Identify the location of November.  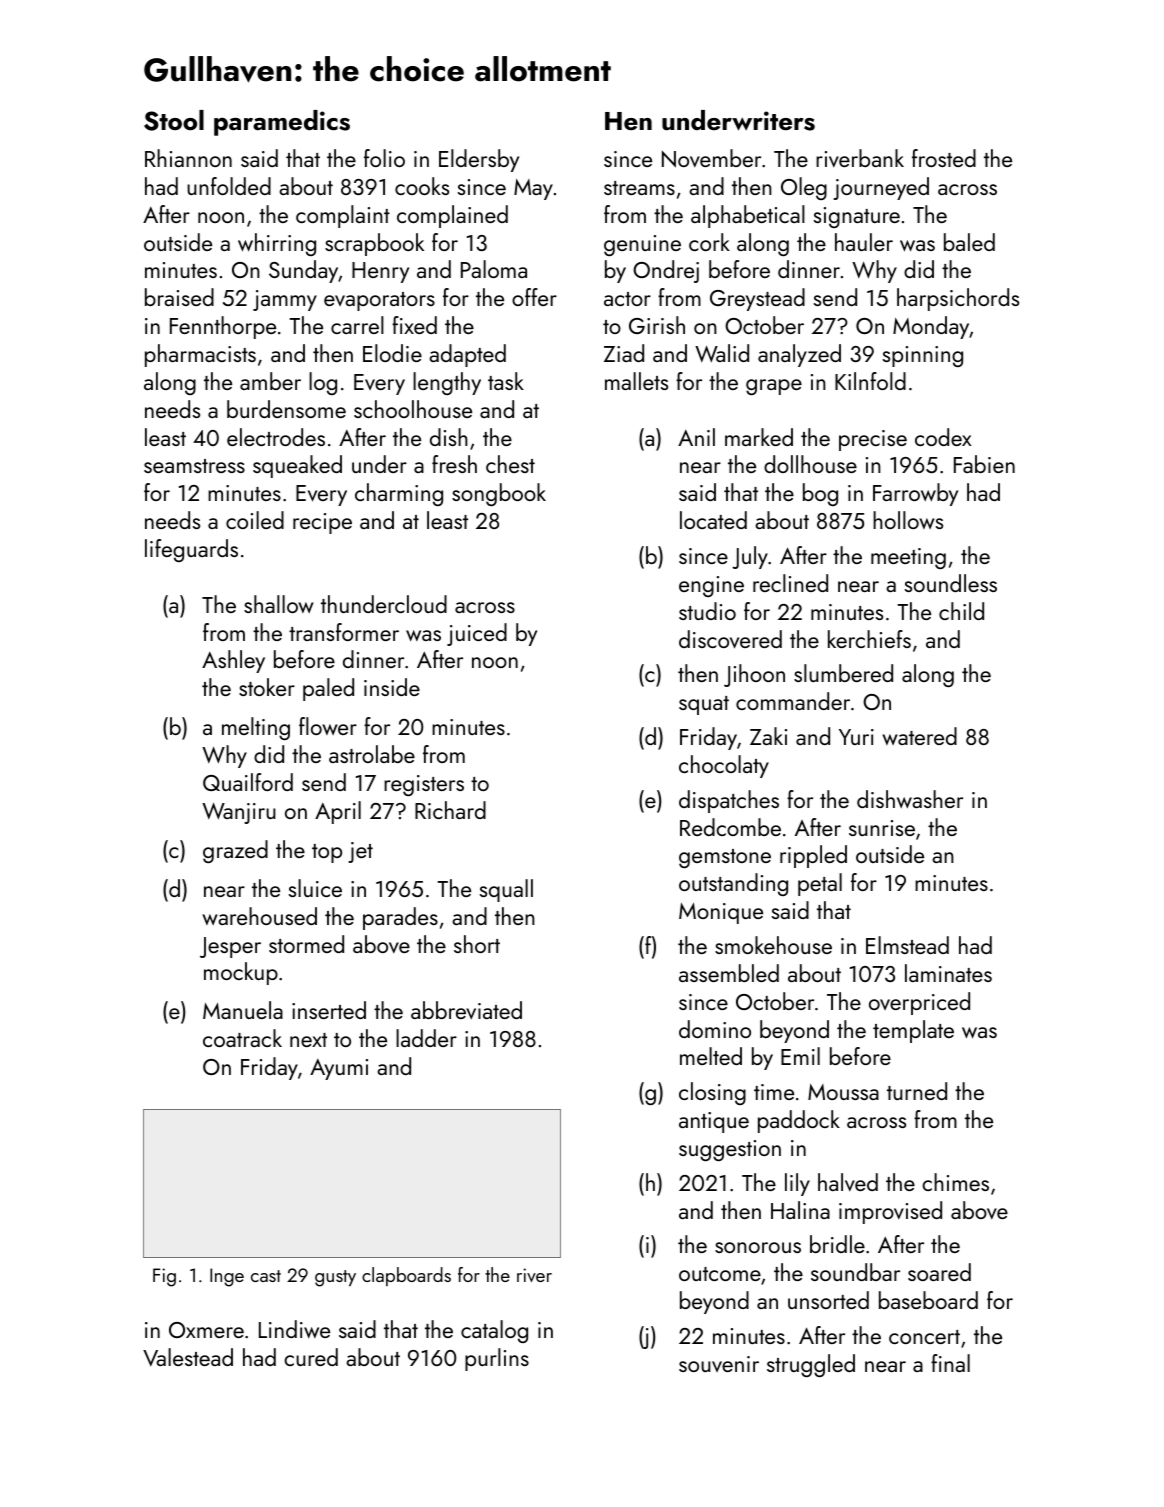
(711, 158).
